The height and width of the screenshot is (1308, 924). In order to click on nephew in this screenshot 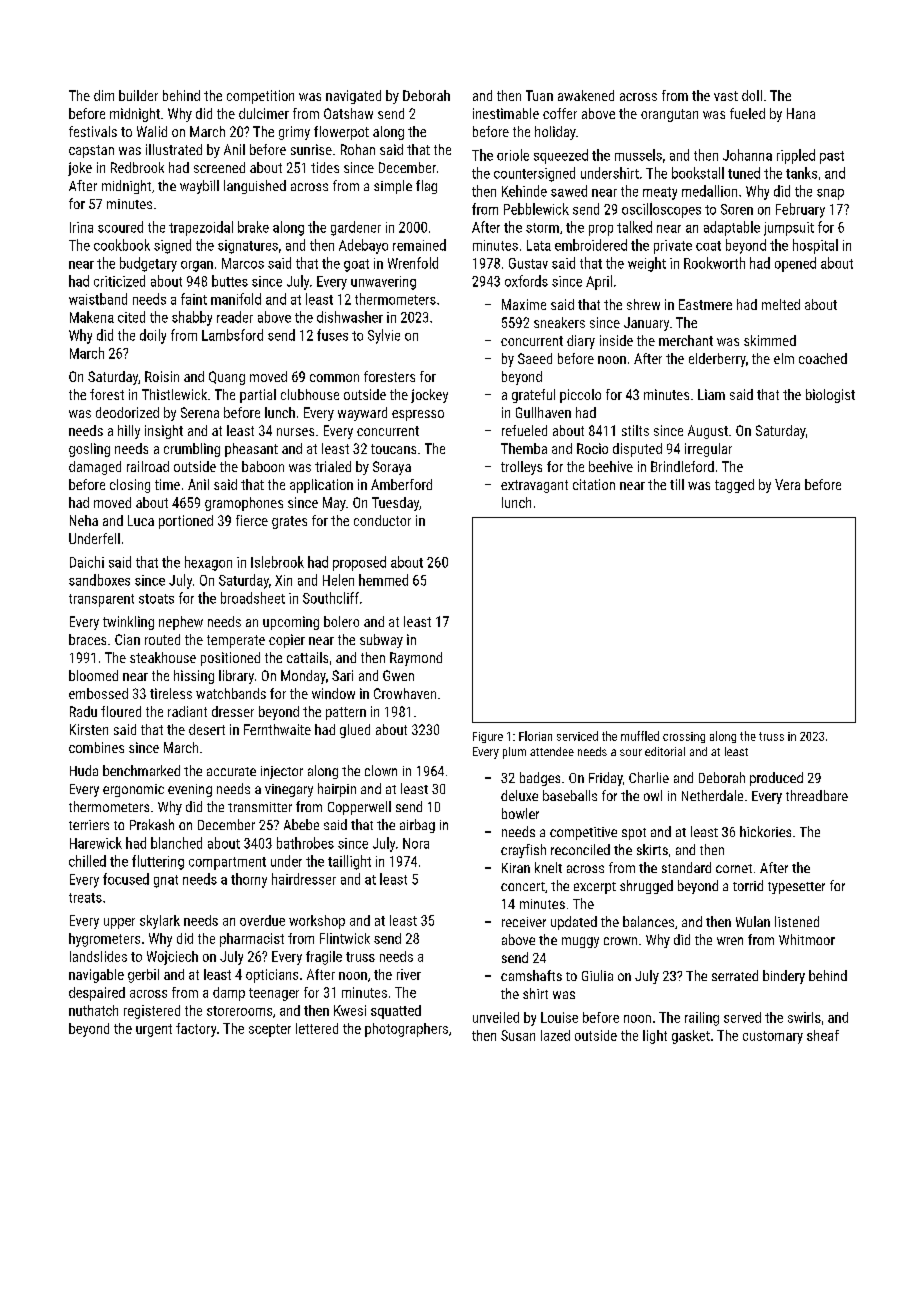, I will do `click(181, 623)`.
